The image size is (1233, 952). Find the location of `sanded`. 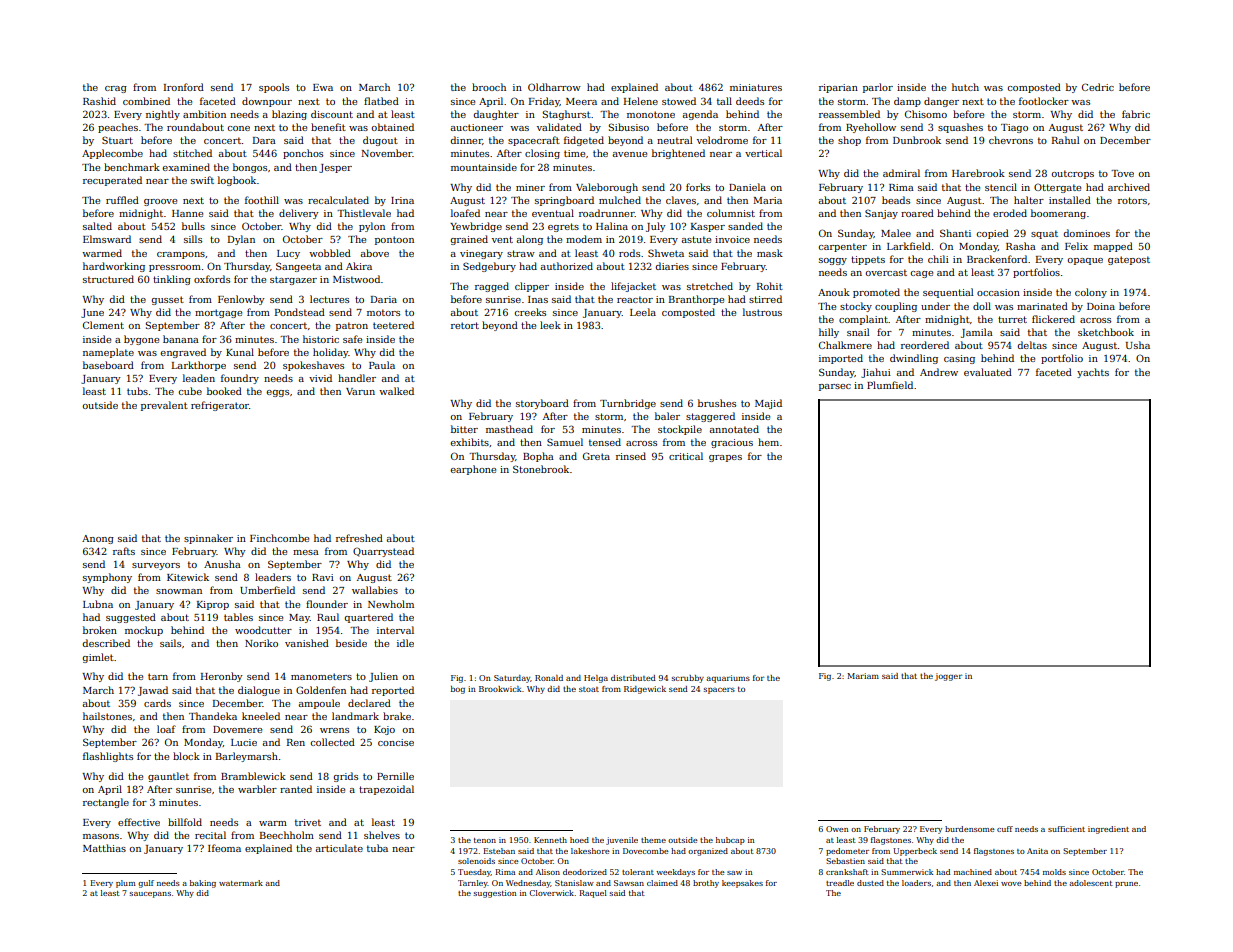

sanded is located at coordinates (745, 226).
